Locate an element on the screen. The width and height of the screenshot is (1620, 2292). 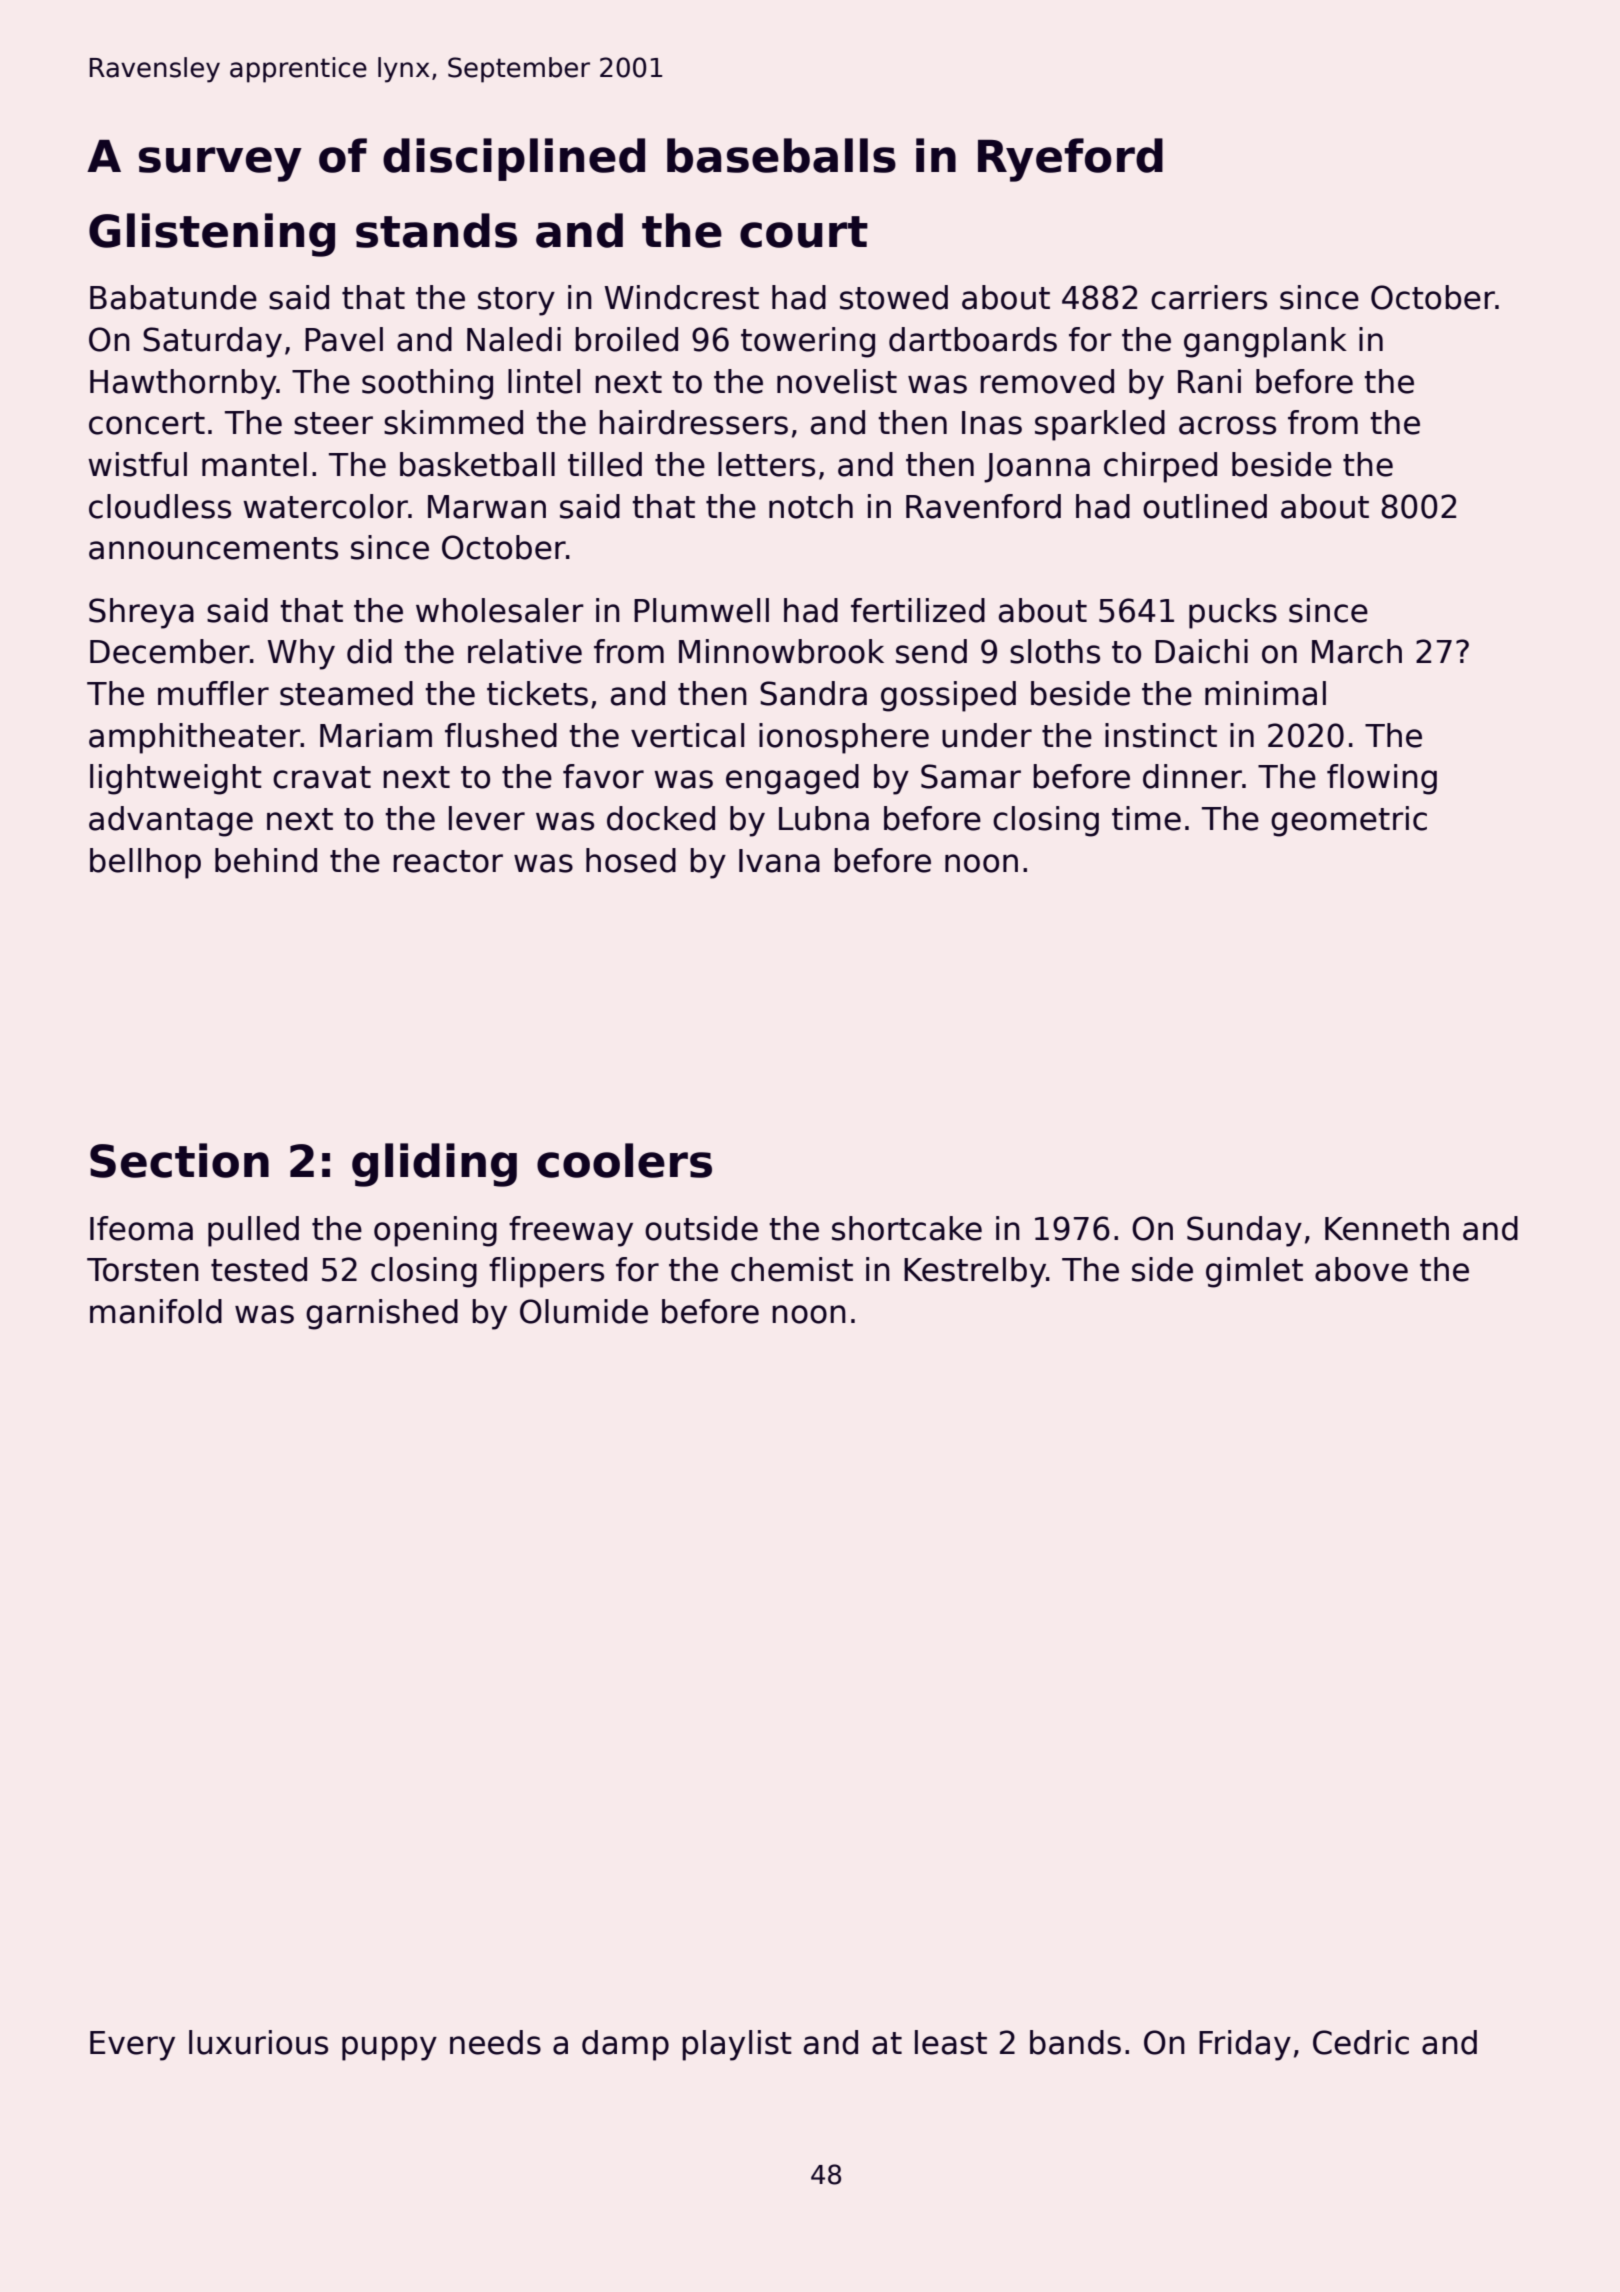
puppy is located at coordinates (389, 2048).
